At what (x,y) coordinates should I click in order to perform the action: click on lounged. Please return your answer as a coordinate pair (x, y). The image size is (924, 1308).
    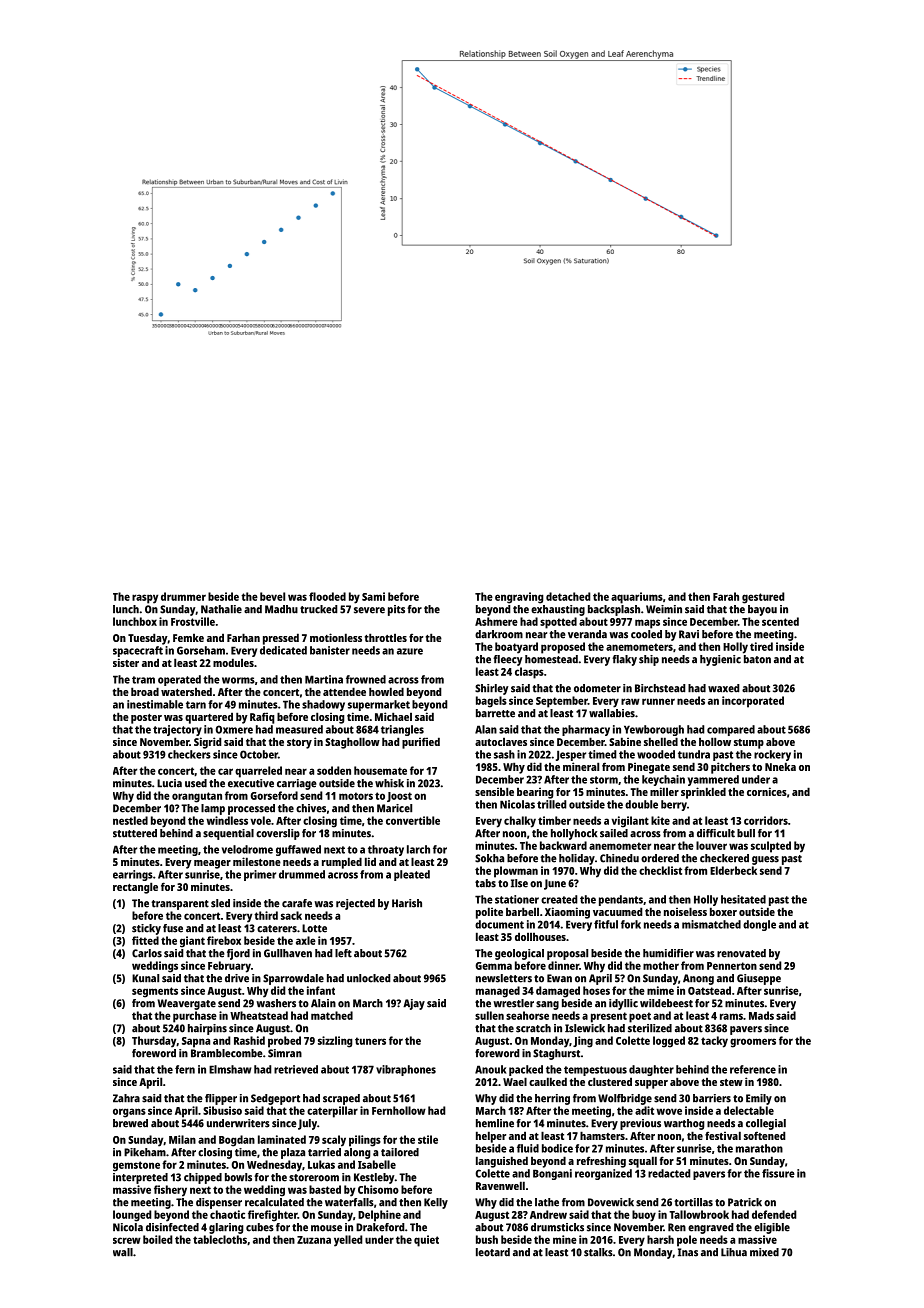
    Looking at the image, I should click on (132, 1216).
